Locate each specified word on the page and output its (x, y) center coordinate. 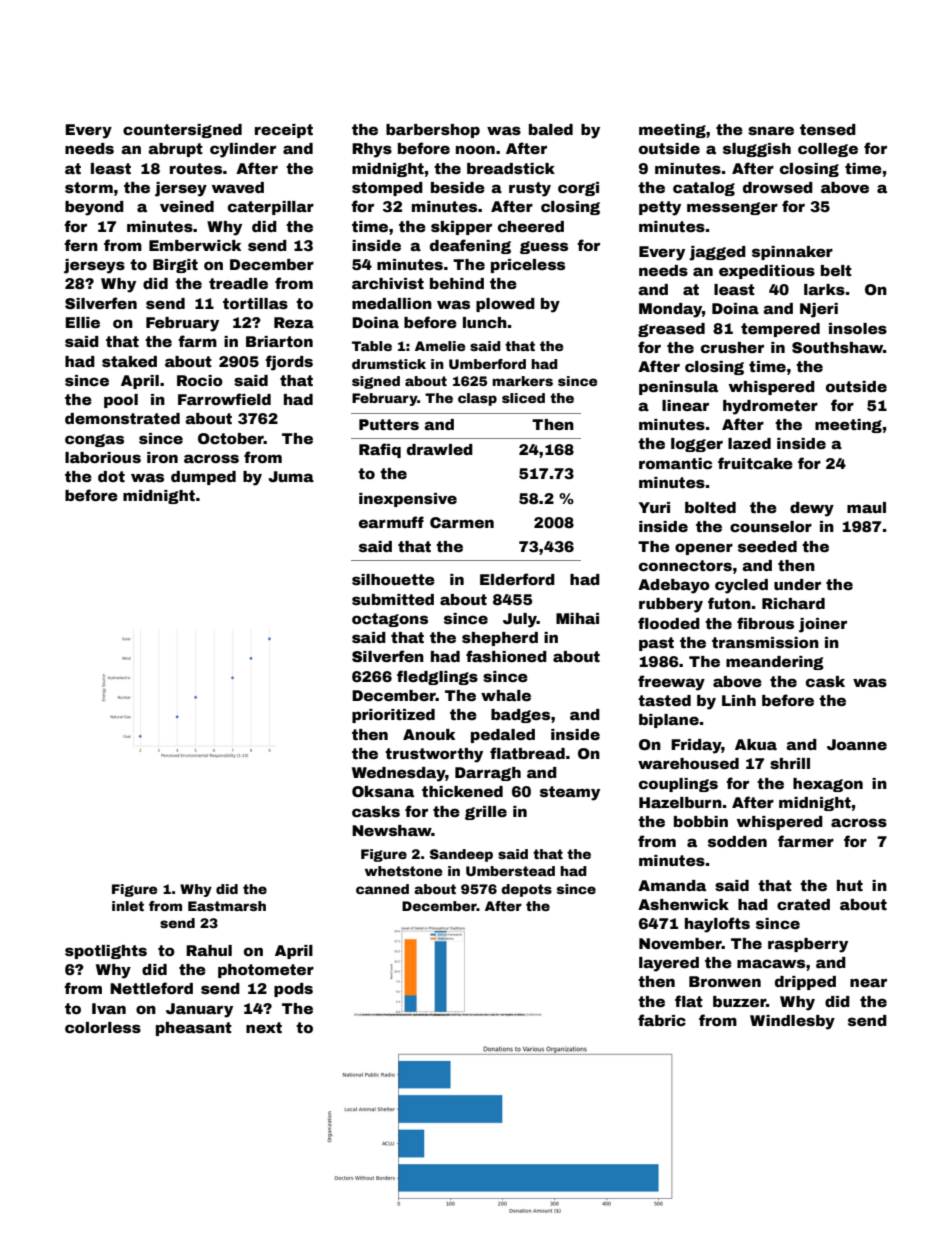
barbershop (433, 131)
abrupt (175, 150)
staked (129, 361)
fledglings (437, 677)
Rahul (209, 950)
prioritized (393, 716)
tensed (828, 129)
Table (372, 346)
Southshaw (837, 347)
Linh (739, 700)
